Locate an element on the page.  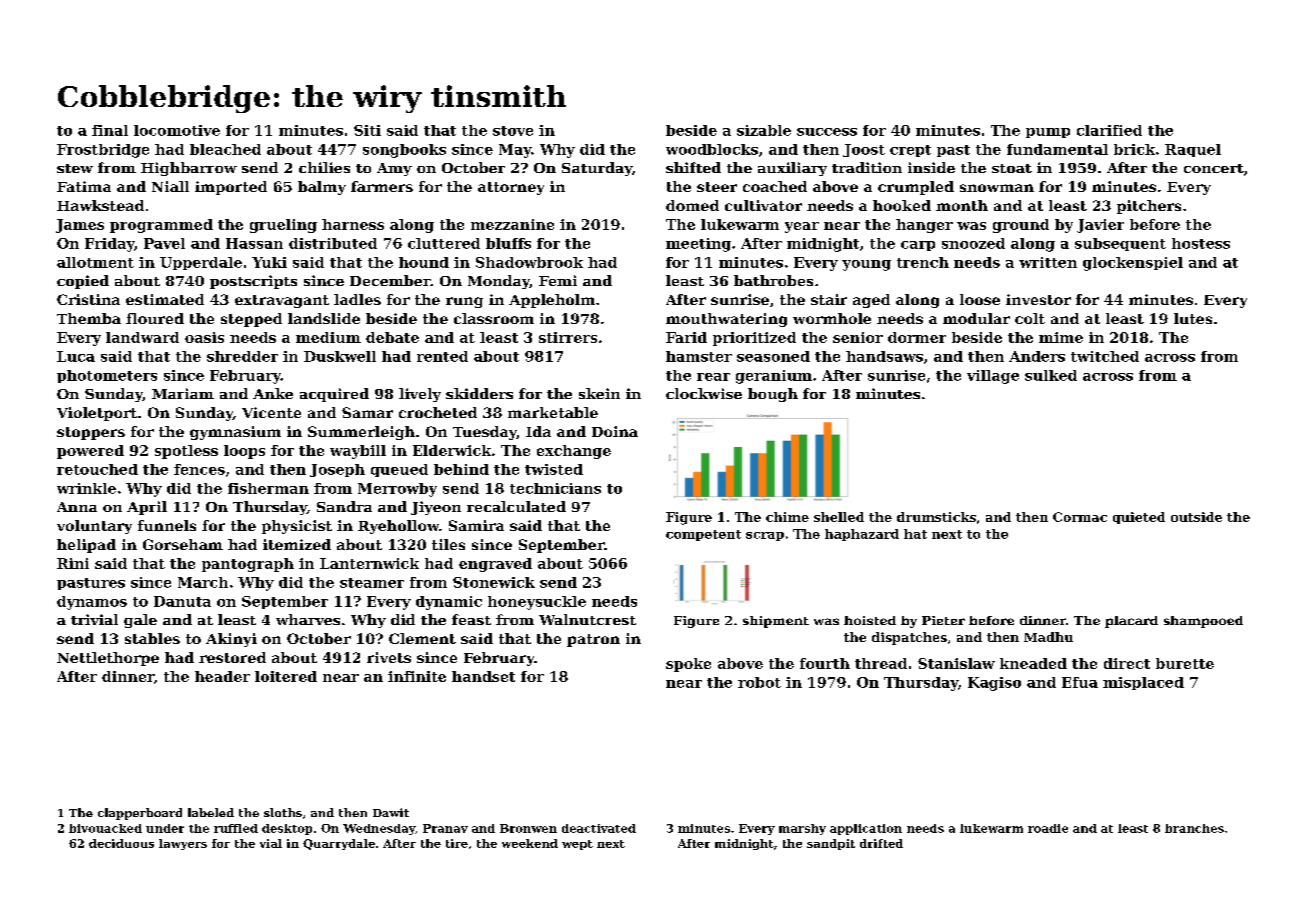
shifted is located at coordinates (693, 167).
